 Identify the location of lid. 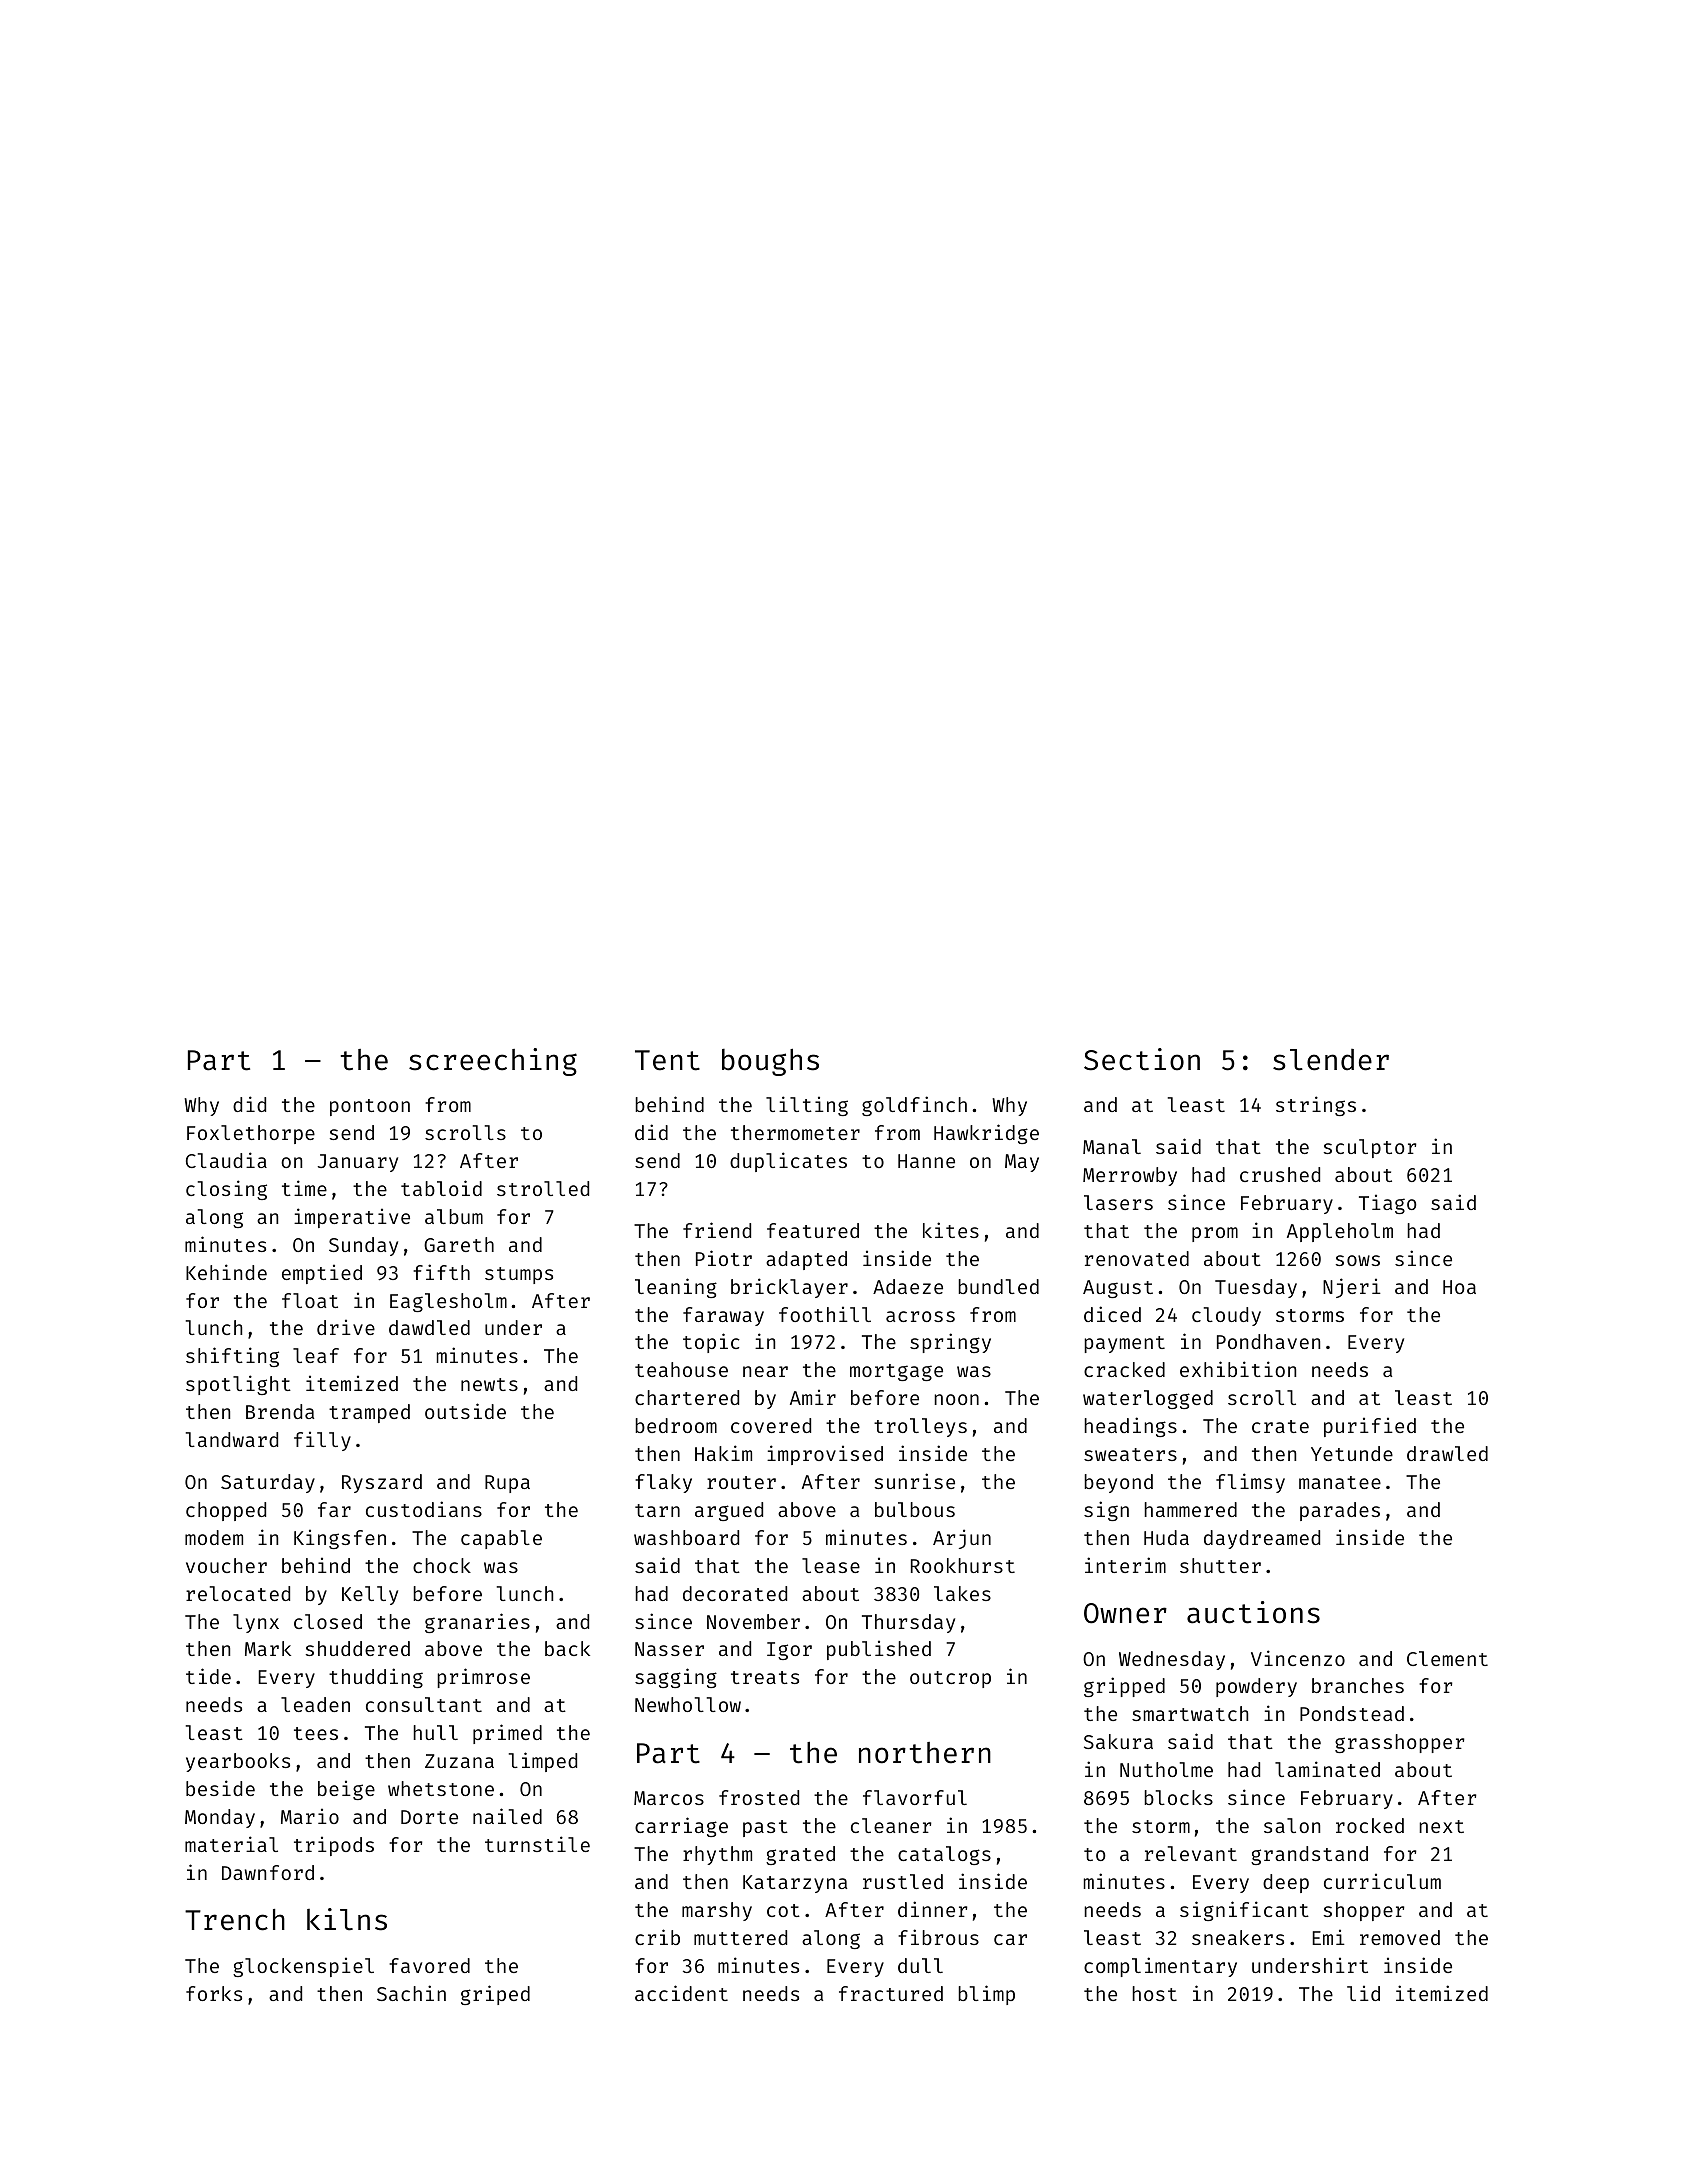
(1363, 1993).
